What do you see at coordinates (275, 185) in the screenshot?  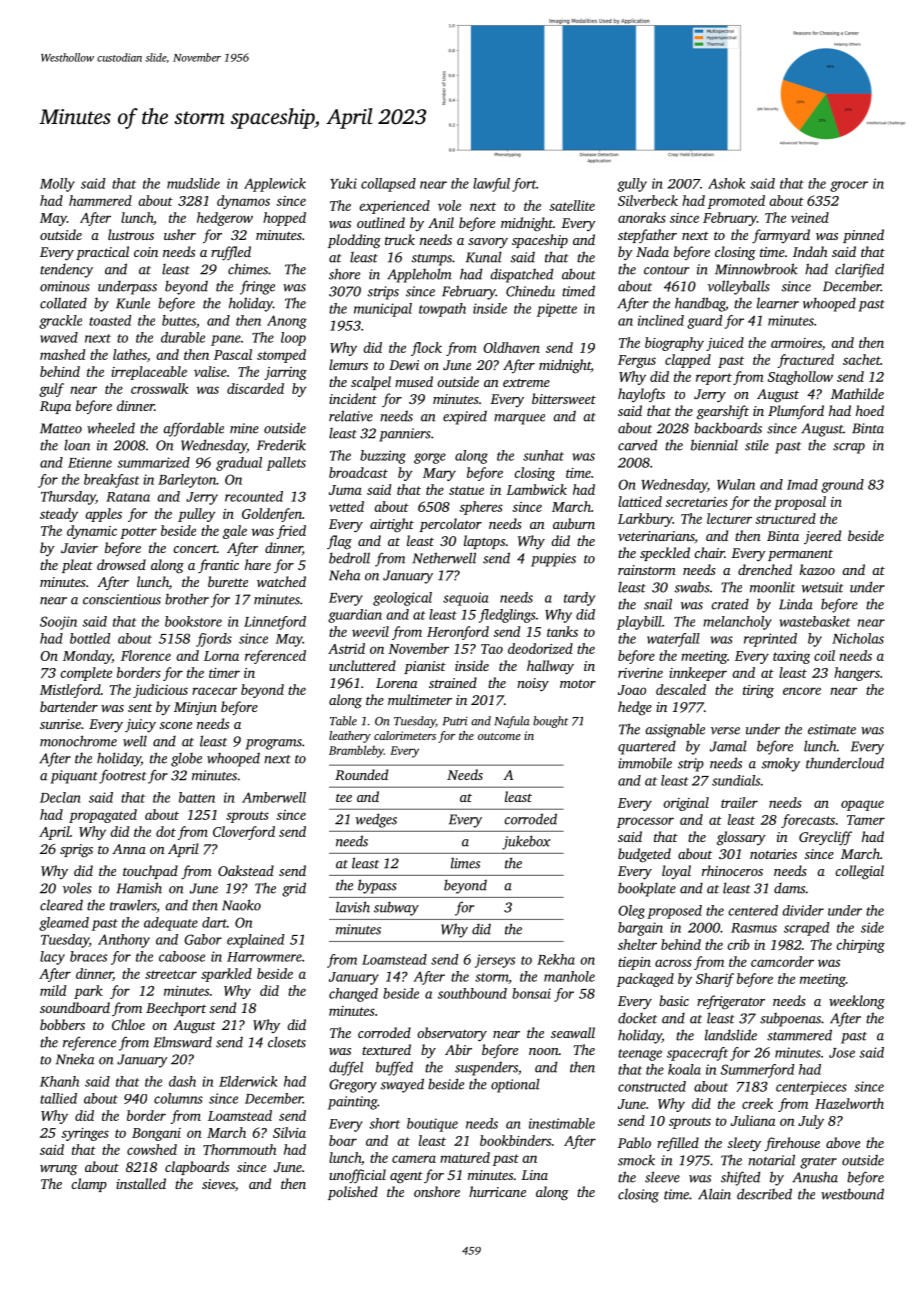 I see `Applewick` at bounding box center [275, 185].
